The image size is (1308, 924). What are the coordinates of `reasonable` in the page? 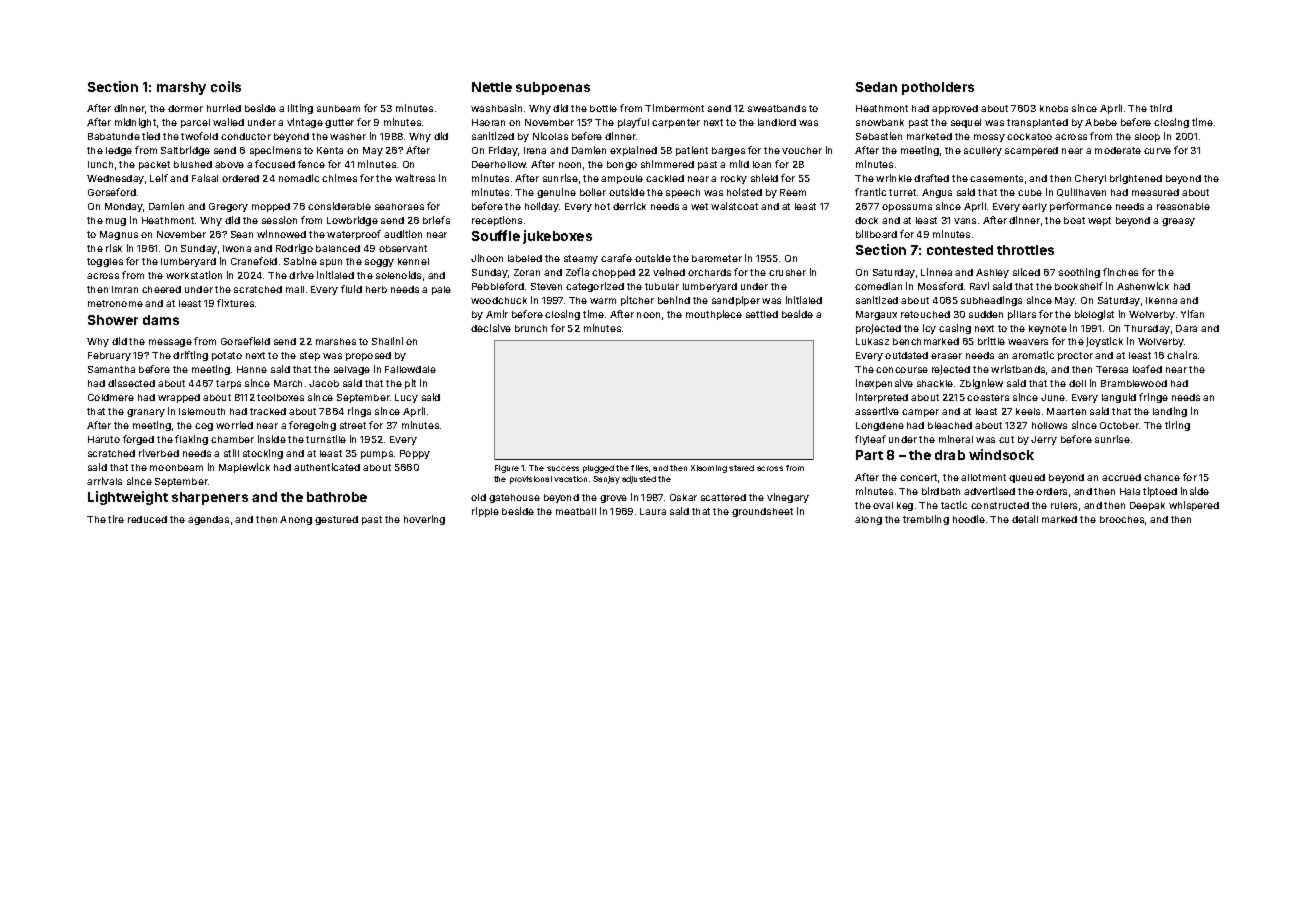 It's located at (1183, 206).
